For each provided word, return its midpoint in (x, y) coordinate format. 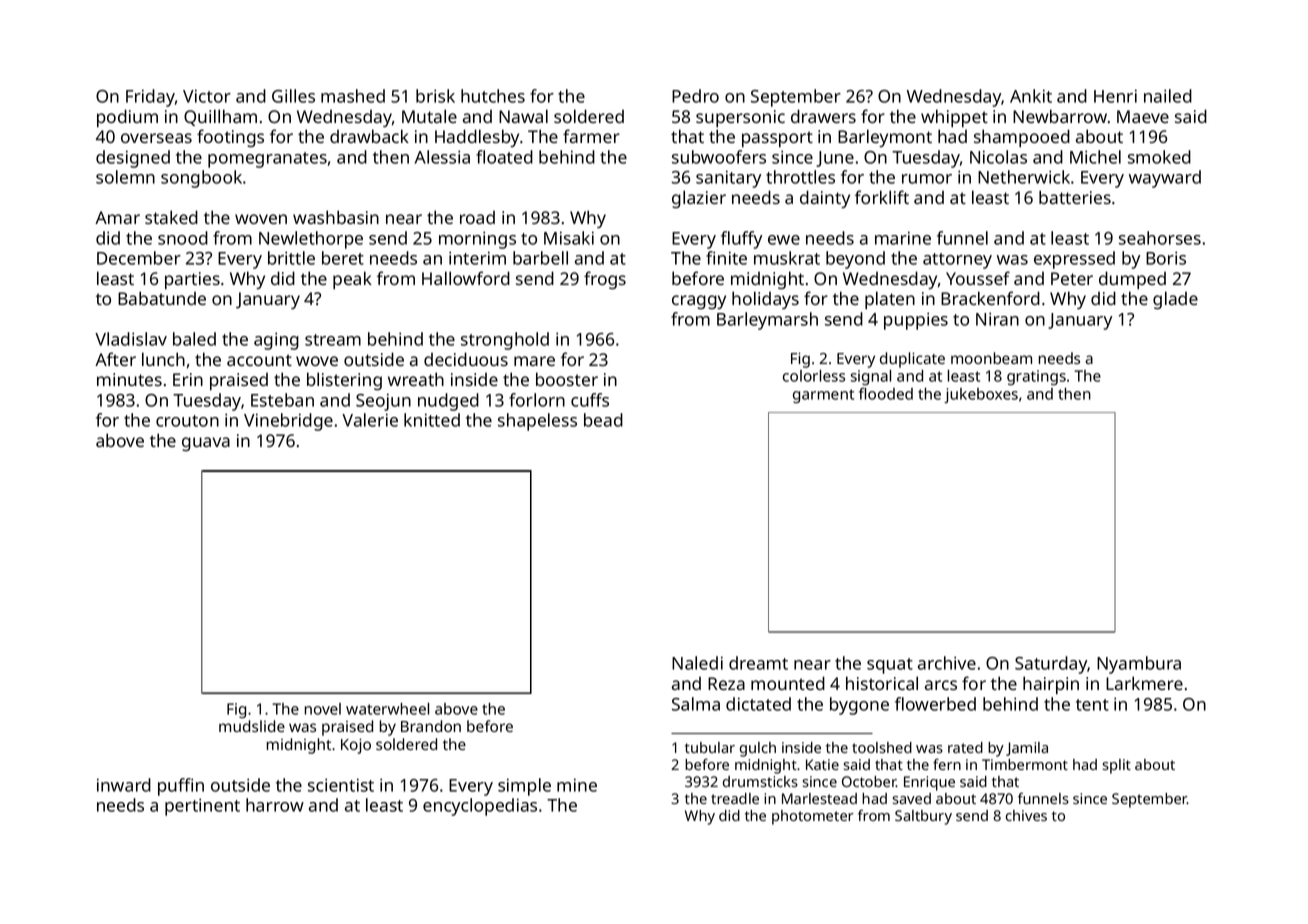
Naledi (697, 663)
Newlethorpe (311, 240)
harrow (275, 805)
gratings (1036, 377)
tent (1092, 705)
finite (726, 258)
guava (206, 444)
